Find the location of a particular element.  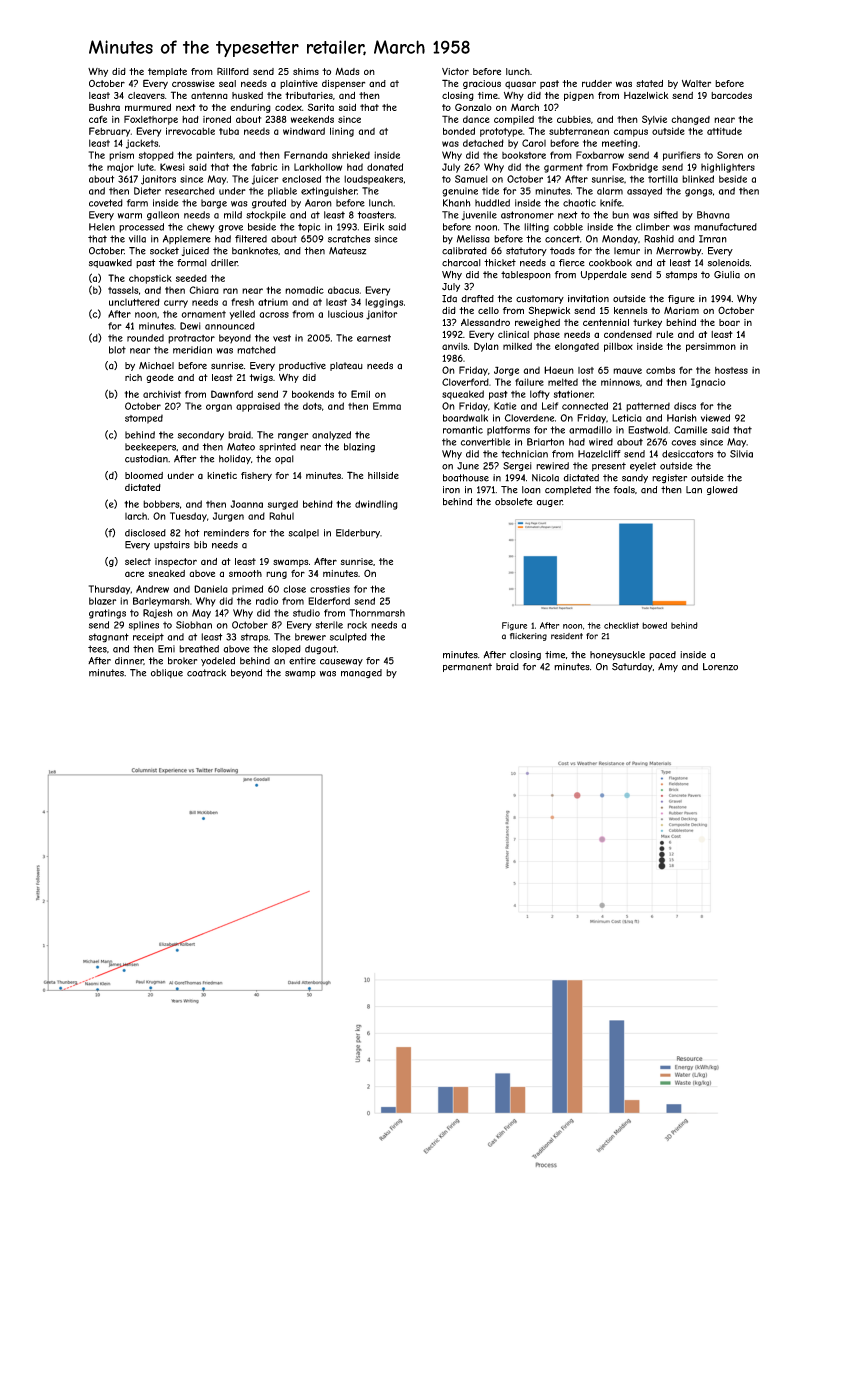

permanent is located at coordinates (467, 667).
